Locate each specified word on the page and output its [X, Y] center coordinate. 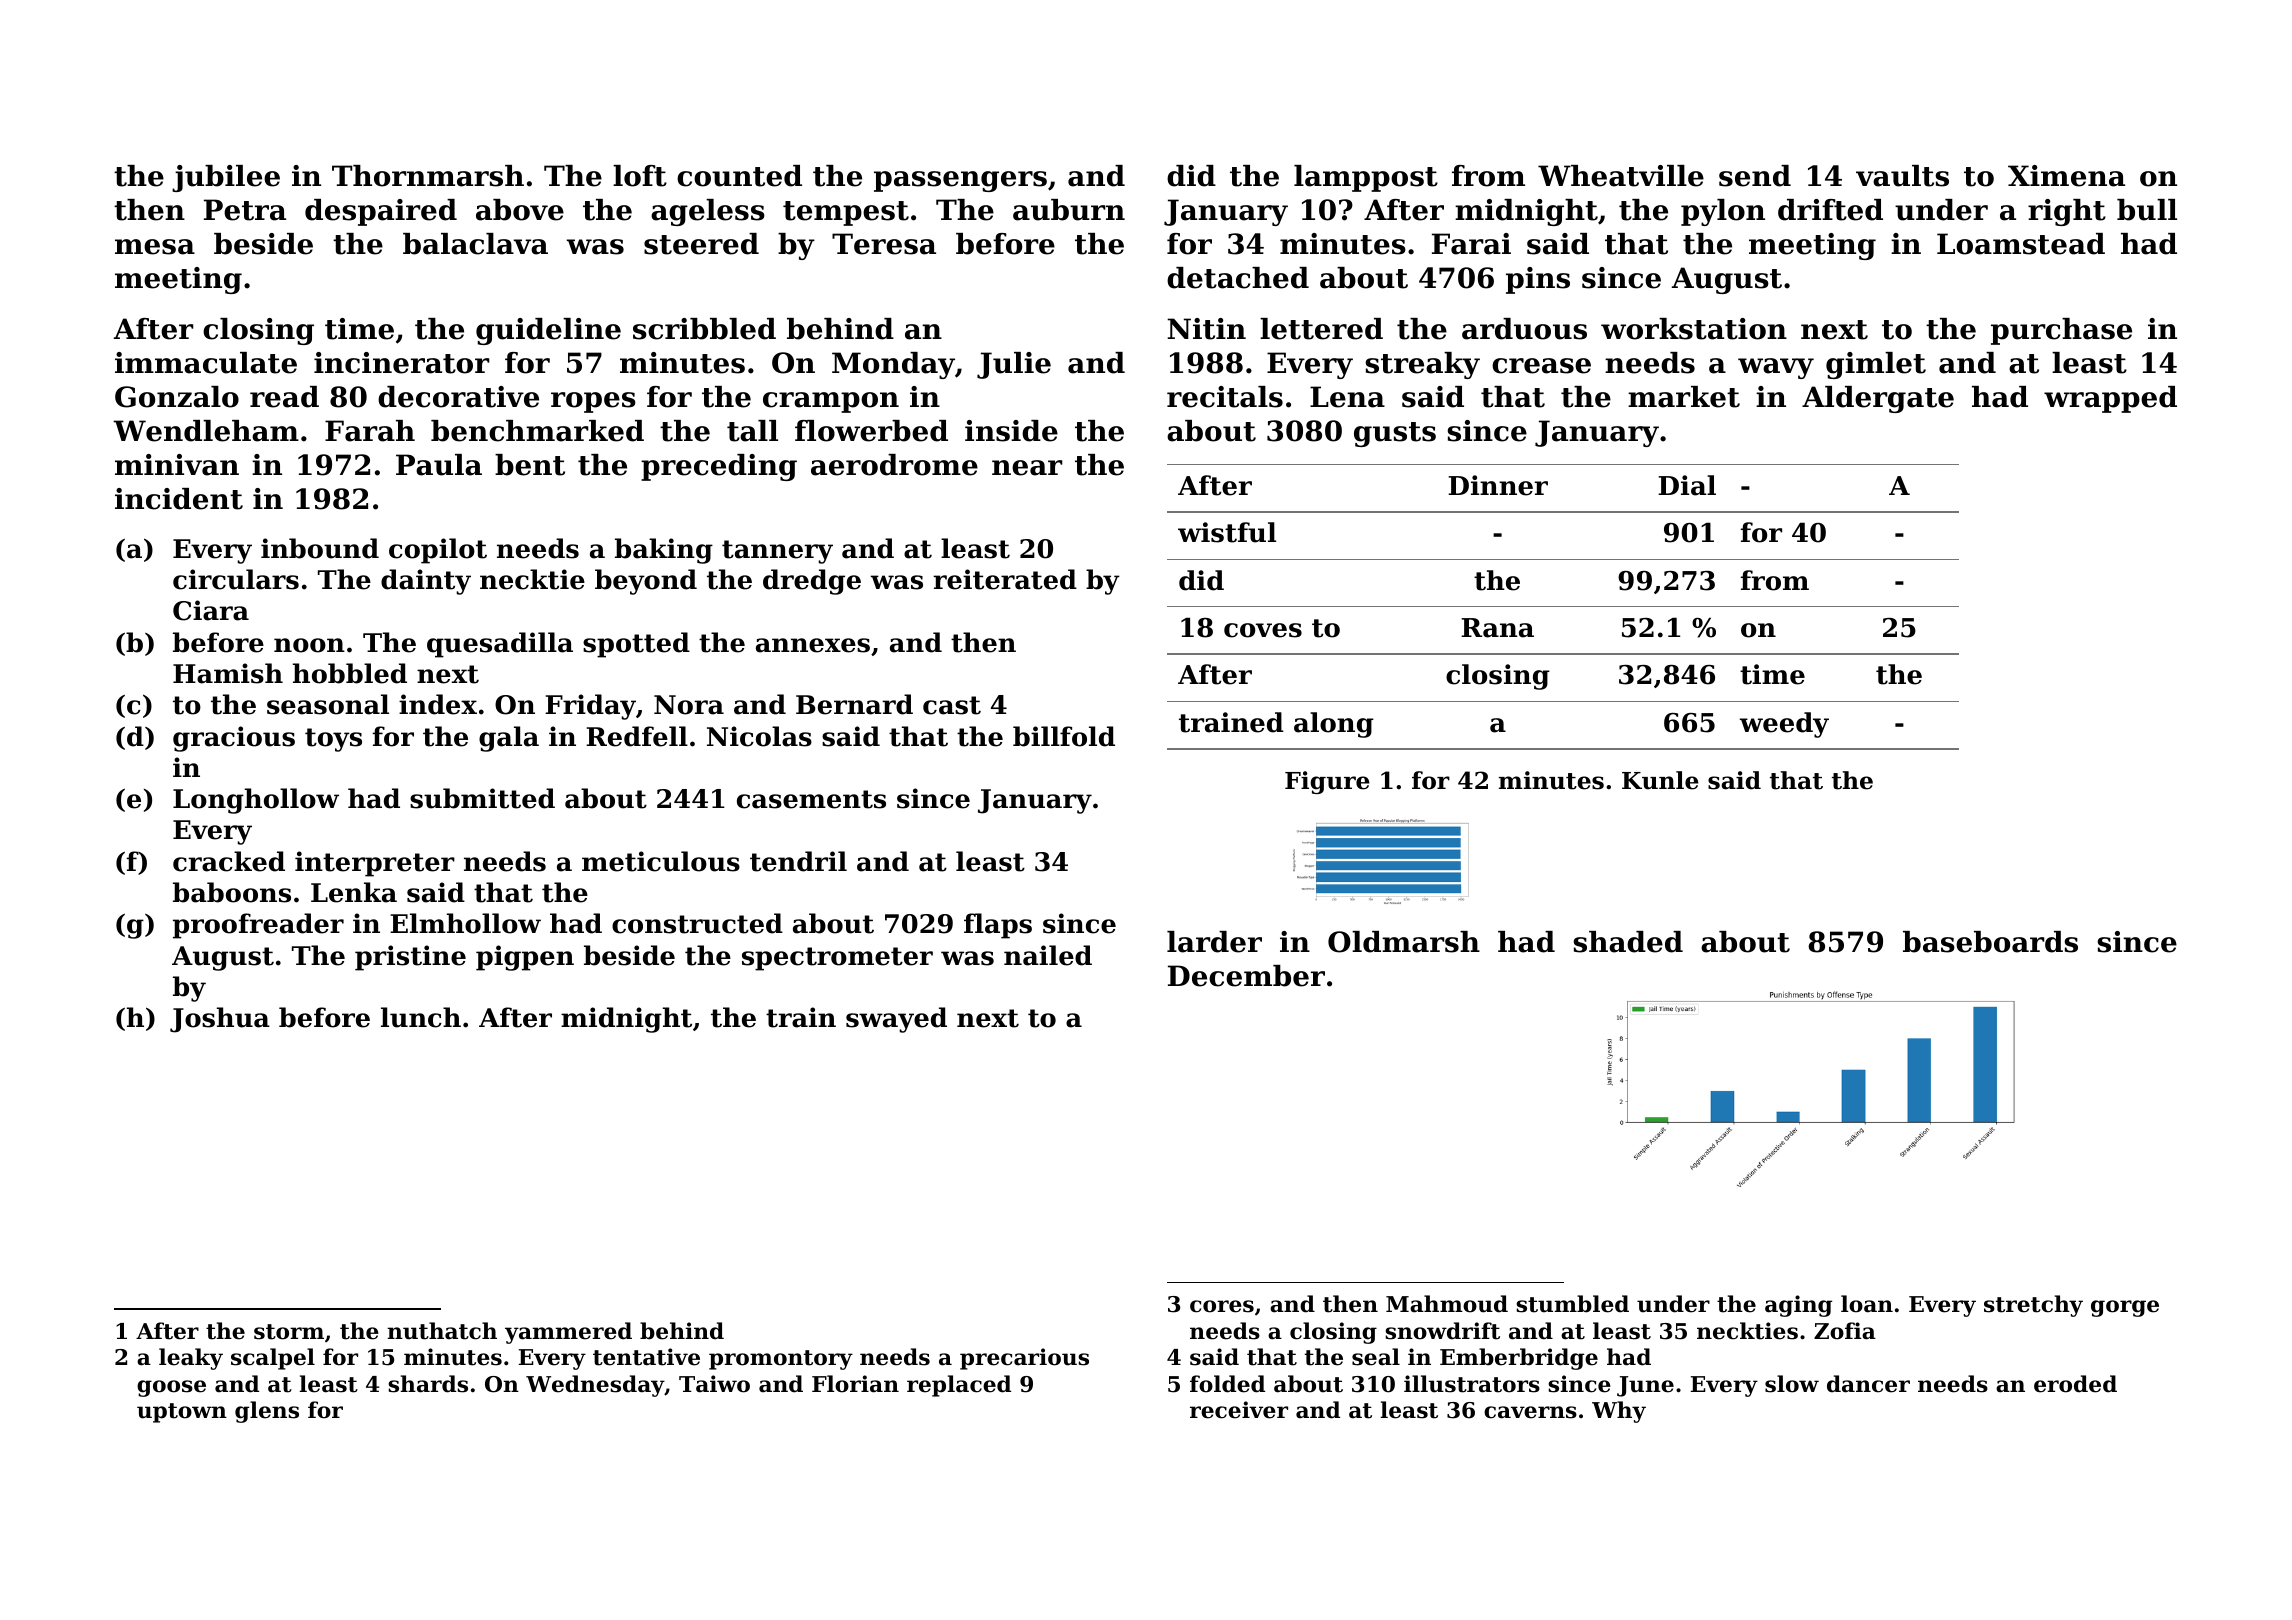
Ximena [2066, 176]
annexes [813, 645]
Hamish [228, 673]
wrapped [2110, 399]
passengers [960, 181]
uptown [182, 1413]
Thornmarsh [428, 176]
